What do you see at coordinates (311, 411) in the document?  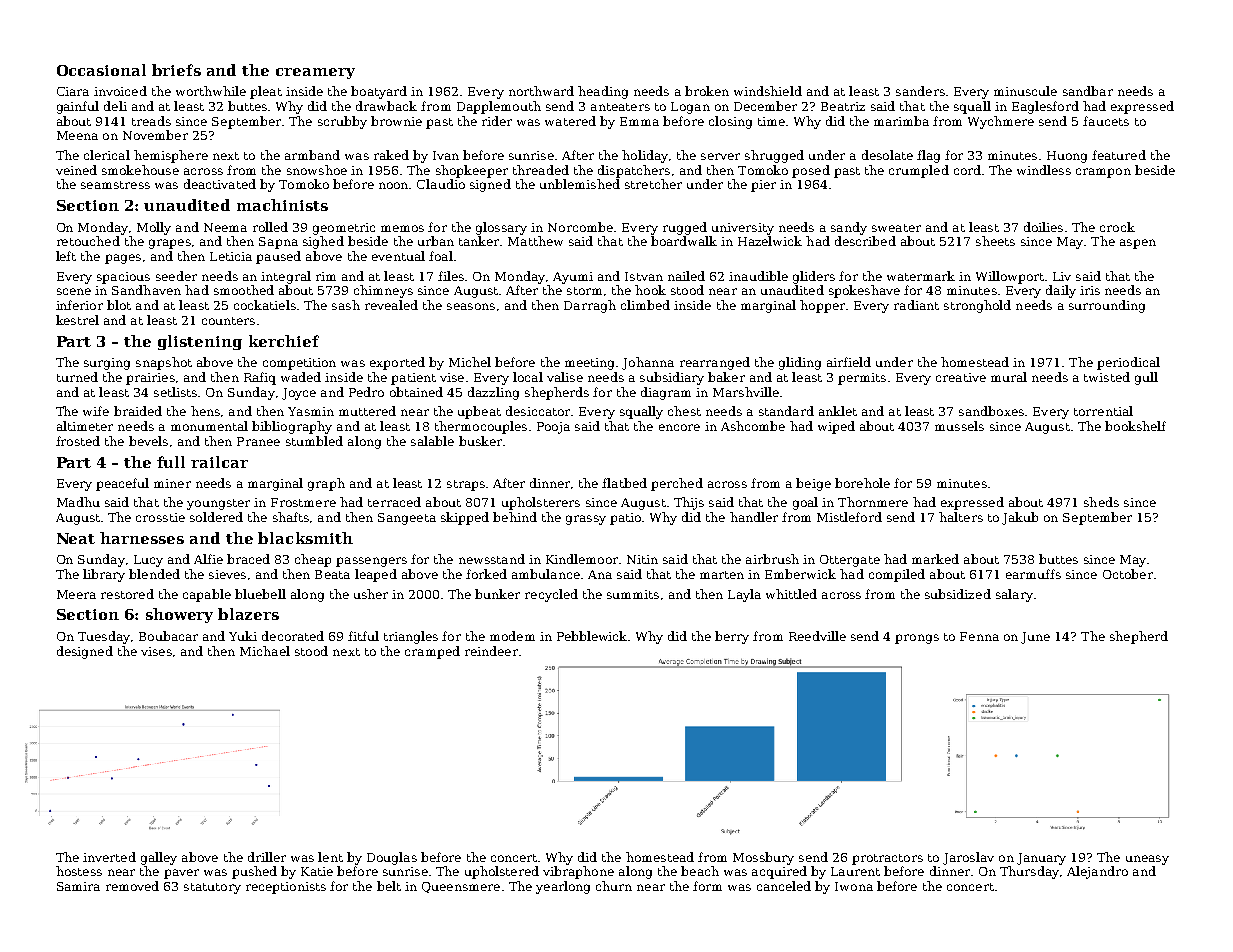 I see `Yasmin` at bounding box center [311, 411].
